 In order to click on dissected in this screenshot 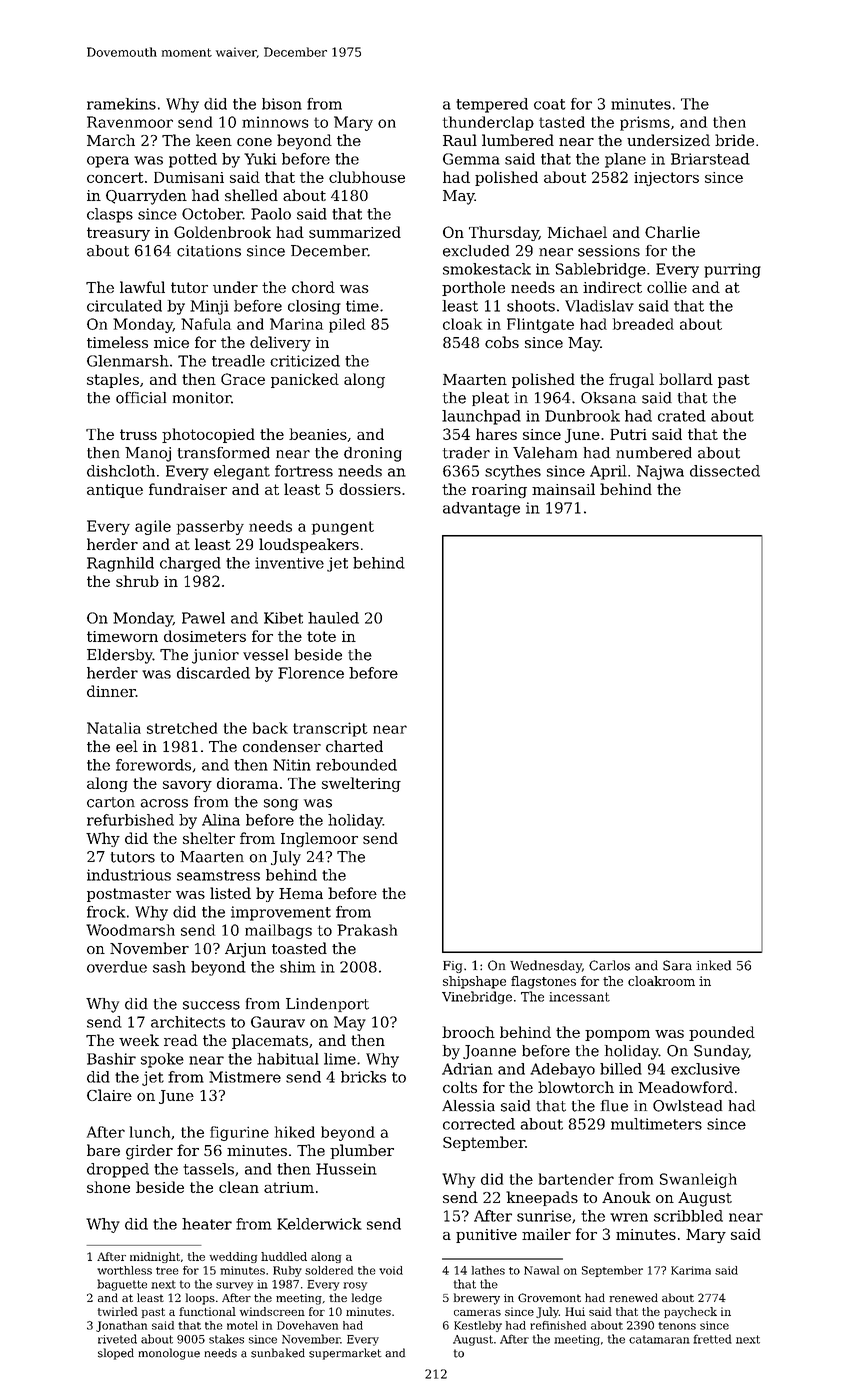, I will do `click(725, 471)`.
